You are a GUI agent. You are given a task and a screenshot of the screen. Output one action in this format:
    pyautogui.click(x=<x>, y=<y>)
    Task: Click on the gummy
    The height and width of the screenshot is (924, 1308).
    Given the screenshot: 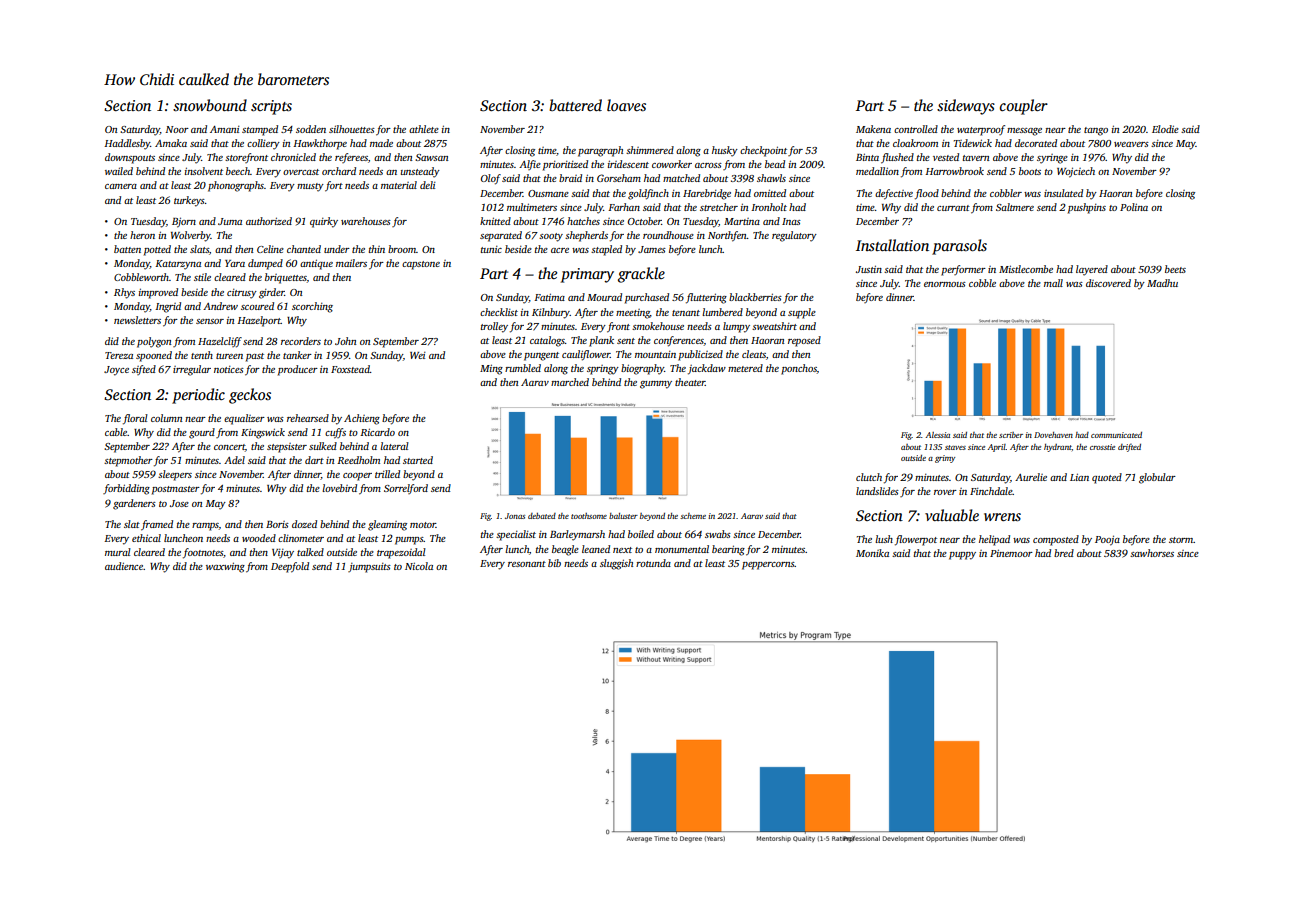 What is the action you would take?
    pyautogui.click(x=656, y=385)
